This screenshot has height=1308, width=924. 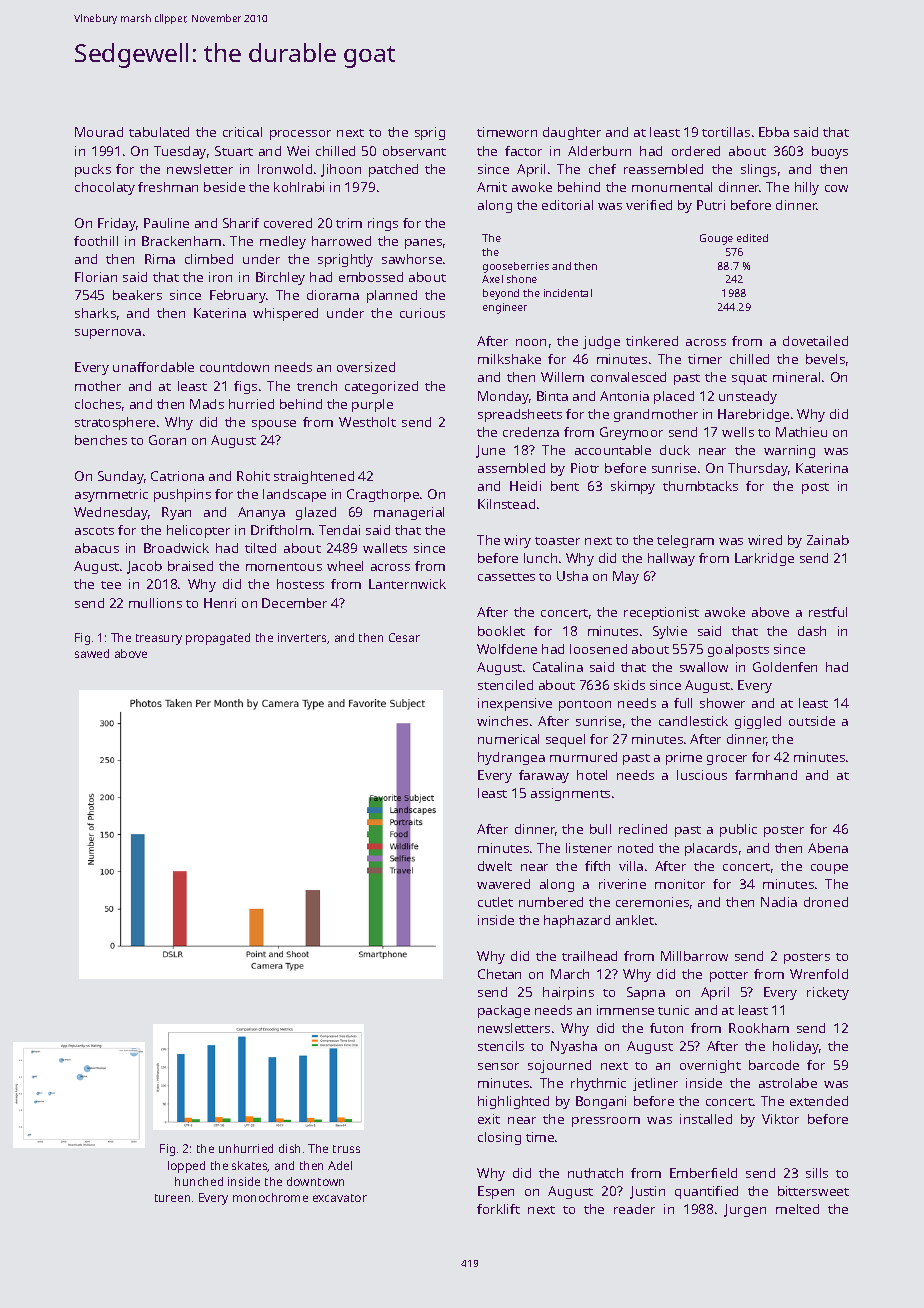 What do you see at coordinates (92, 653) in the screenshot?
I see `sawed` at bounding box center [92, 653].
